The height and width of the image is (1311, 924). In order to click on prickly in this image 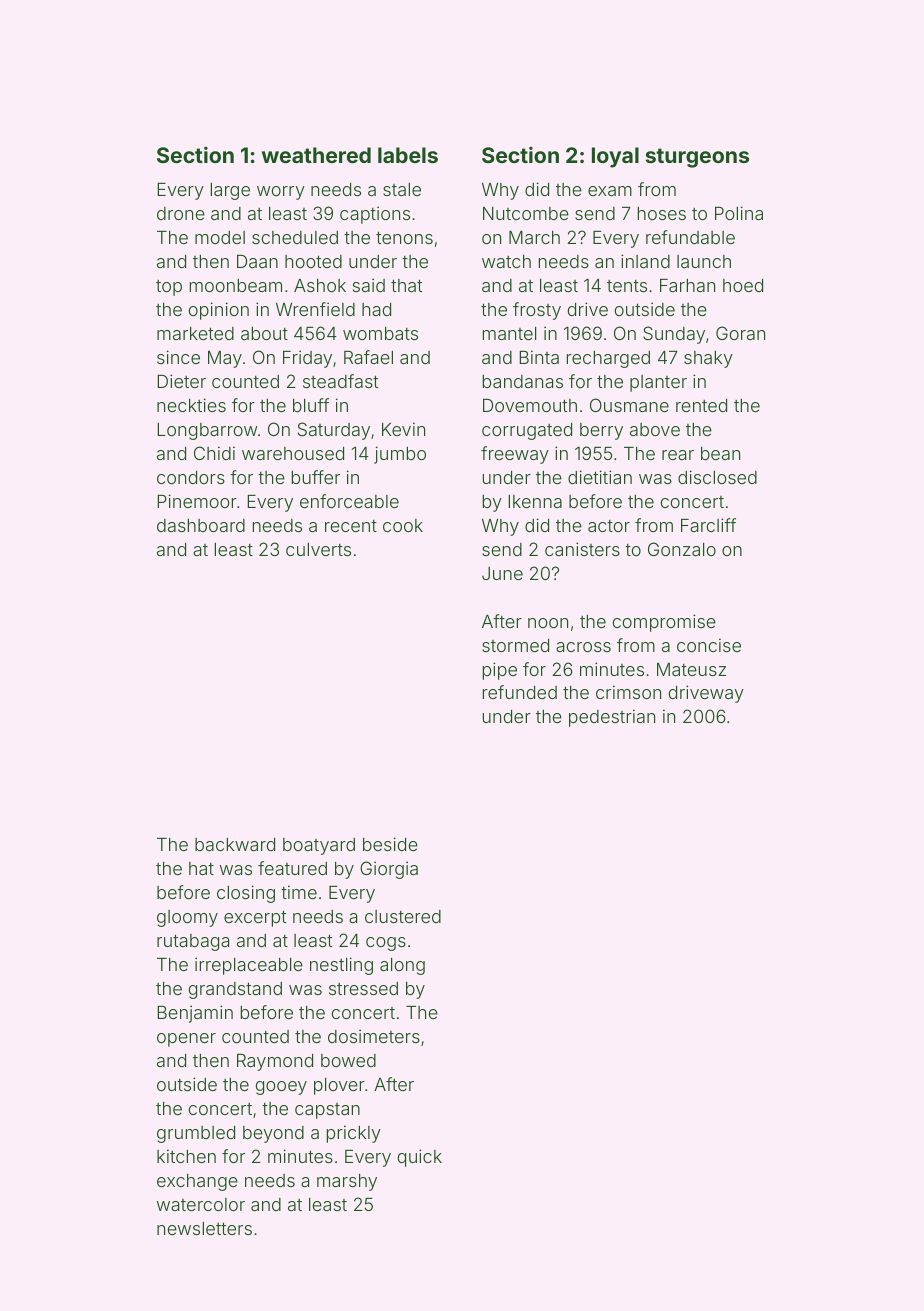, I will do `click(354, 1134)`.
